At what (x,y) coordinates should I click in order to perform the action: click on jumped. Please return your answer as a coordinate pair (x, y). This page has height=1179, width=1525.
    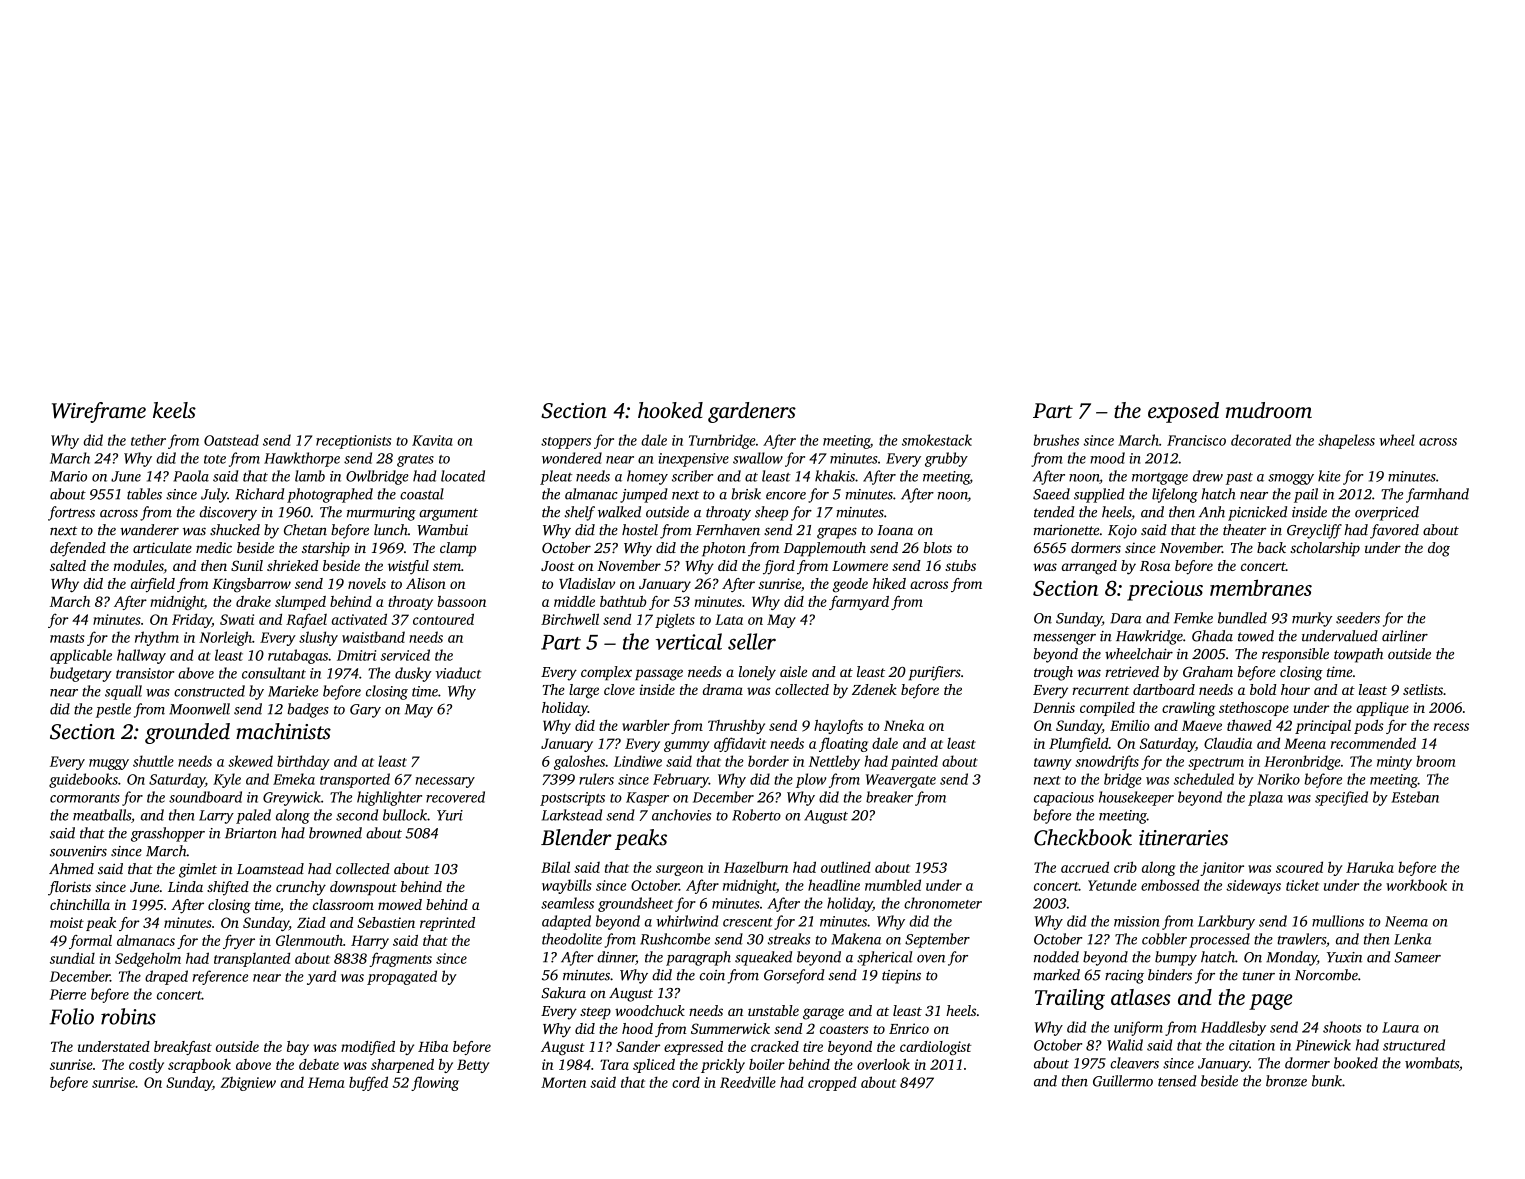
    Looking at the image, I should click on (644, 495).
